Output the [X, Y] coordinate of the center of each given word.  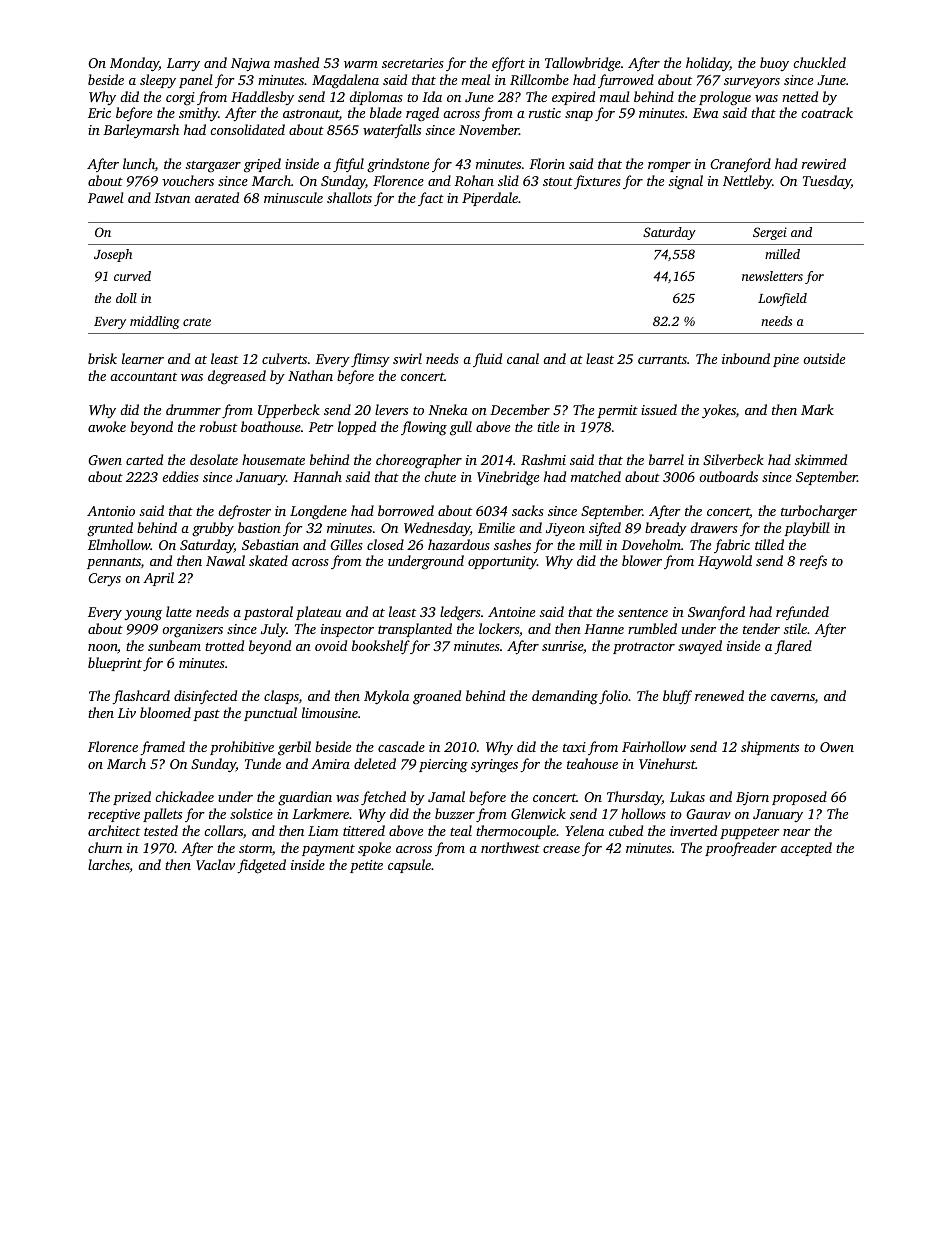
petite [366, 866]
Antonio [111, 511]
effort [508, 64]
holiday [708, 64]
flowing [424, 428]
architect [114, 830]
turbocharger [819, 512]
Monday [134, 64]
